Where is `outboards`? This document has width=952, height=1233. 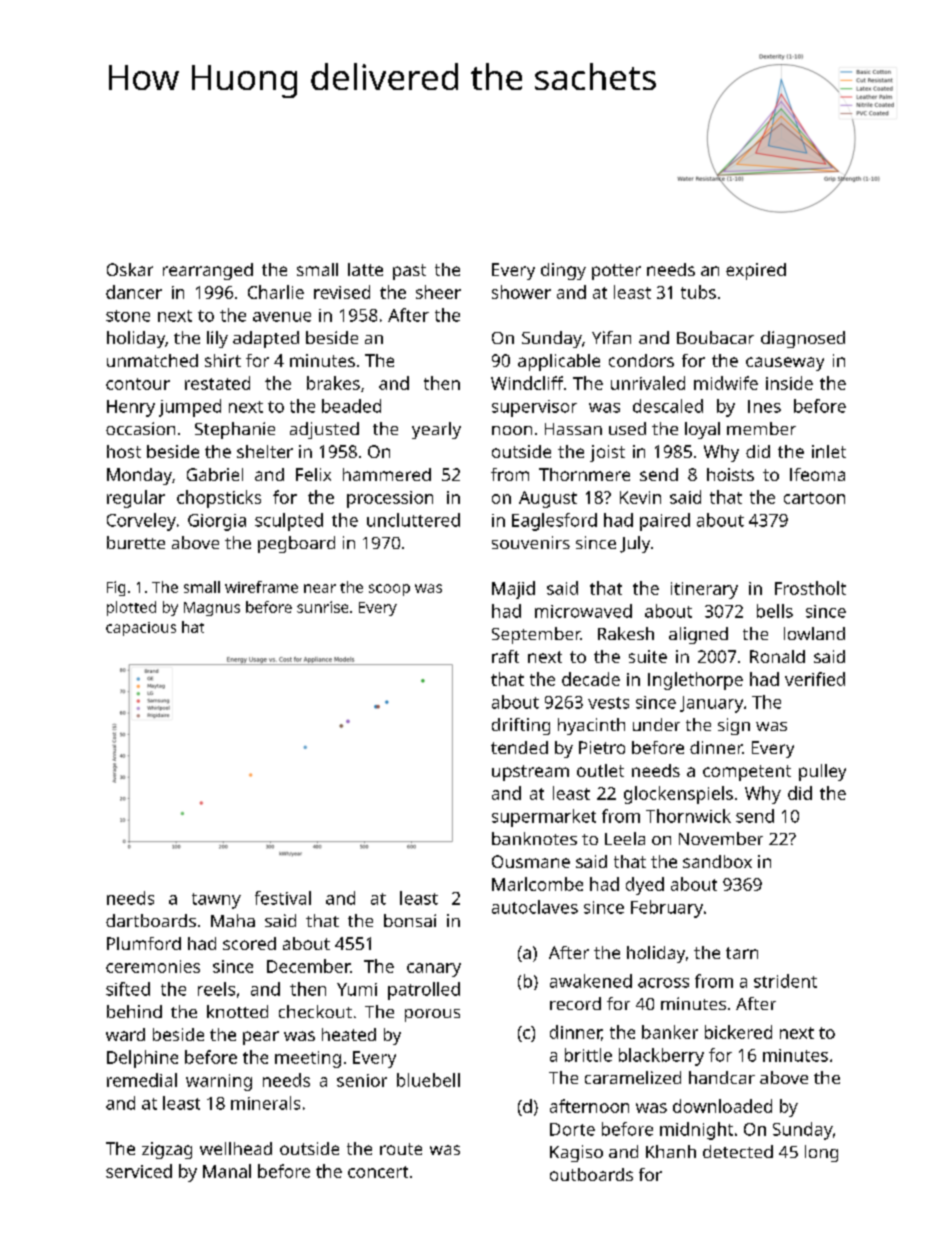
outboards is located at coordinates (591, 1174).
